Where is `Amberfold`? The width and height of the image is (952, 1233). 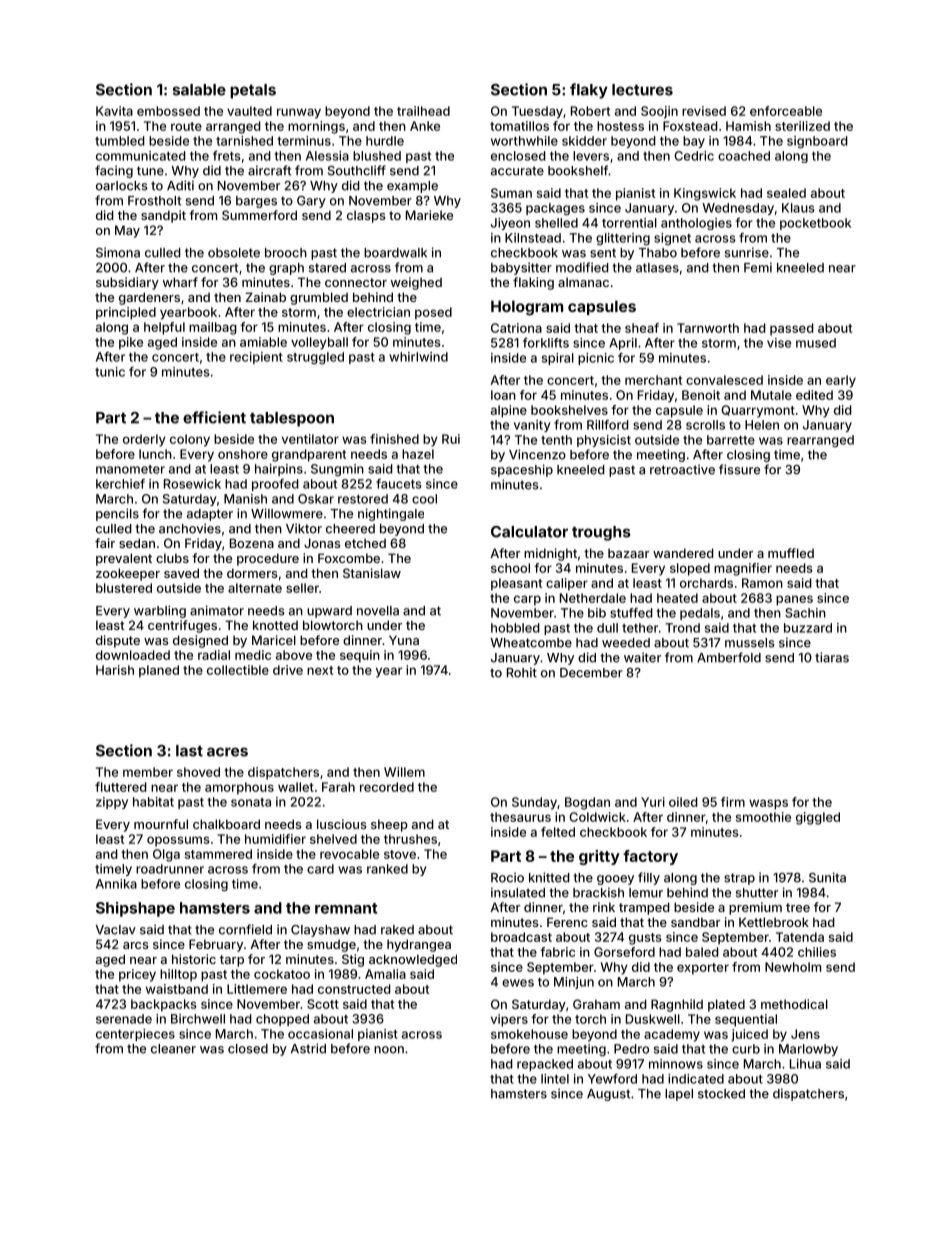 Amberfold is located at coordinates (729, 657).
